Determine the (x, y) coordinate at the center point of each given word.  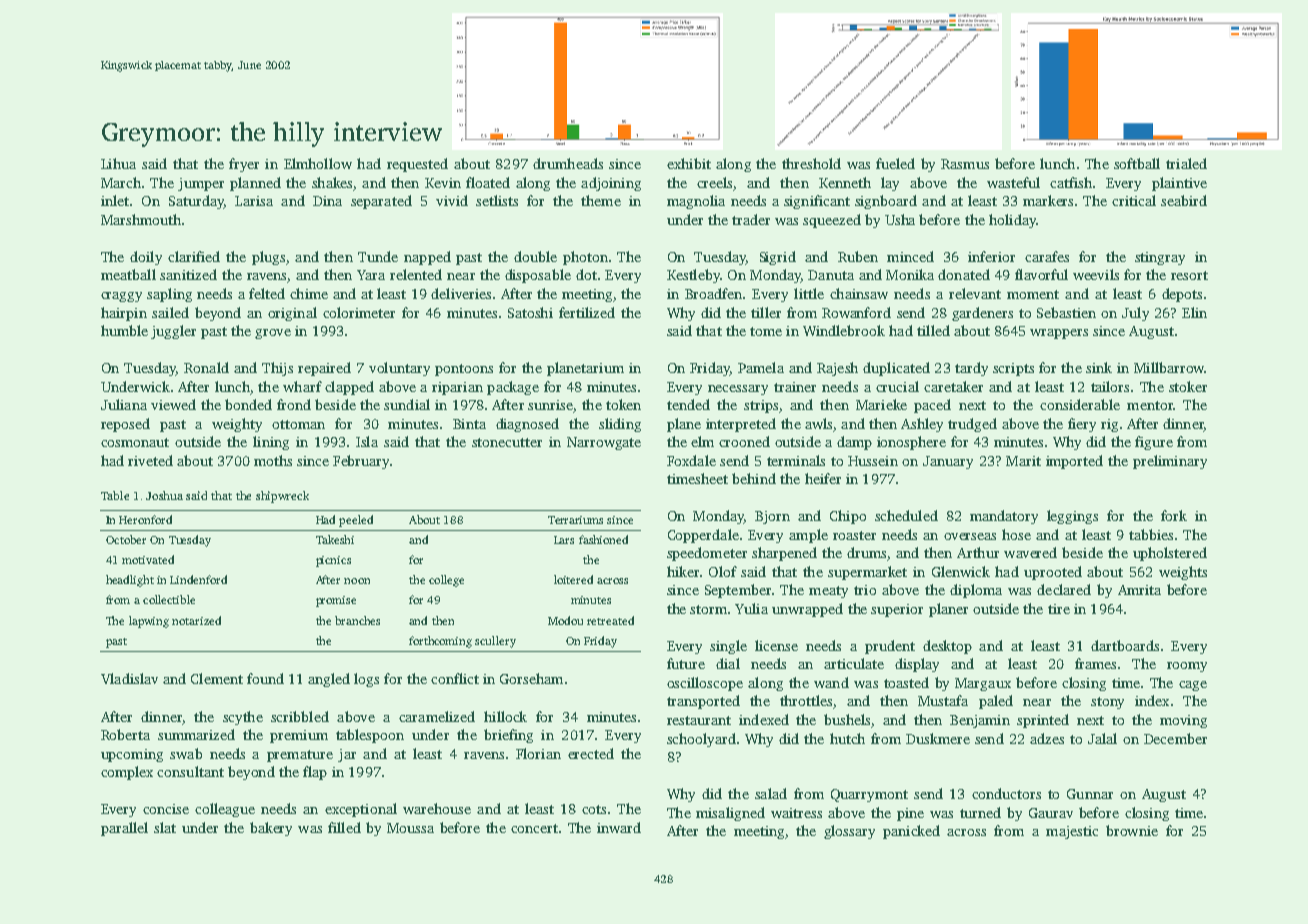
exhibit (689, 163)
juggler (173, 332)
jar (347, 755)
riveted (150, 460)
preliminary (1170, 462)
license (776, 645)
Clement (217, 678)
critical (1134, 200)
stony (1107, 703)
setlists (497, 200)
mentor (1150, 405)
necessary (738, 390)
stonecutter (507, 442)
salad (771, 793)
